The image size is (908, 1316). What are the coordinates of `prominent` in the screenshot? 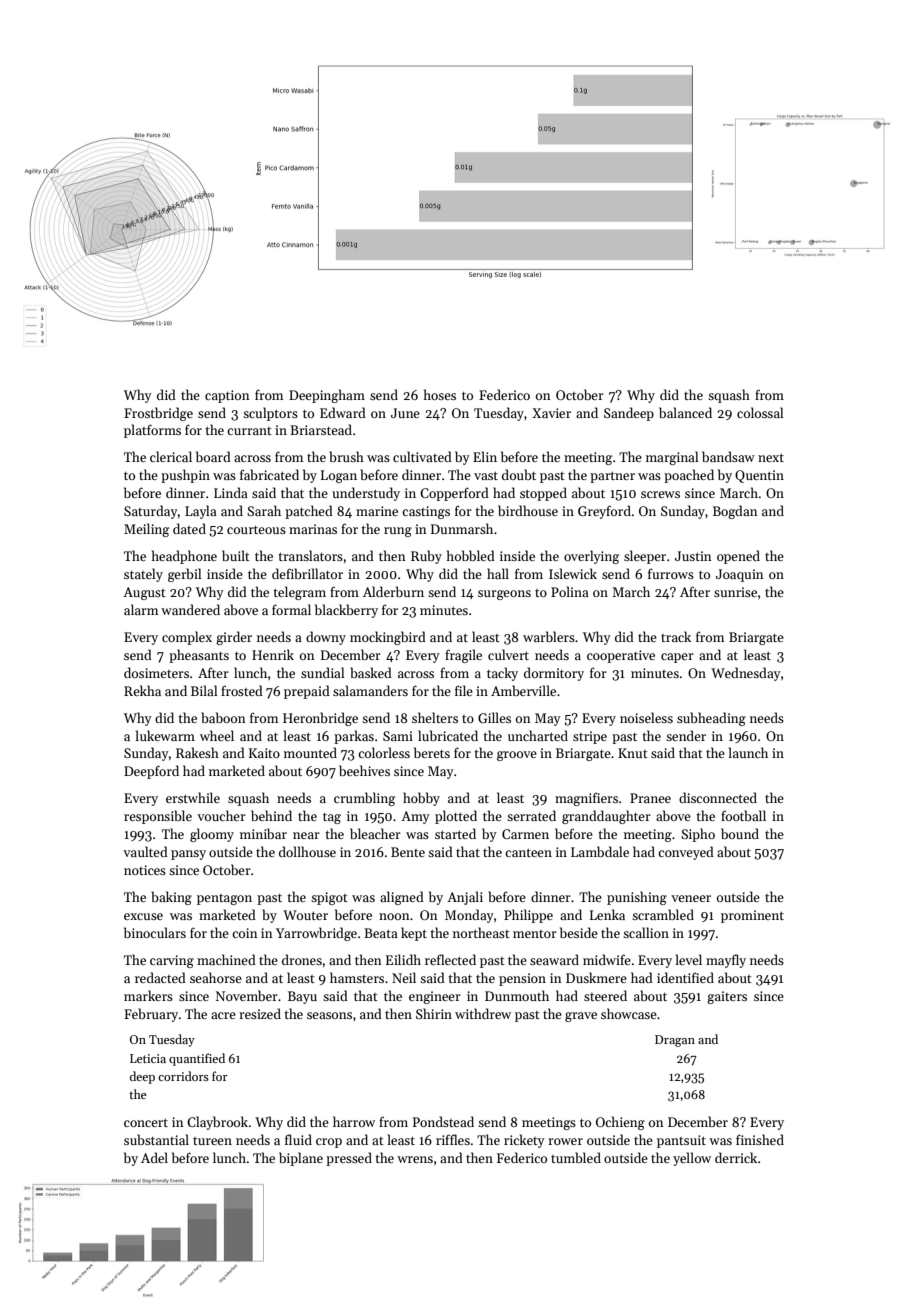 It's located at (752, 916).
